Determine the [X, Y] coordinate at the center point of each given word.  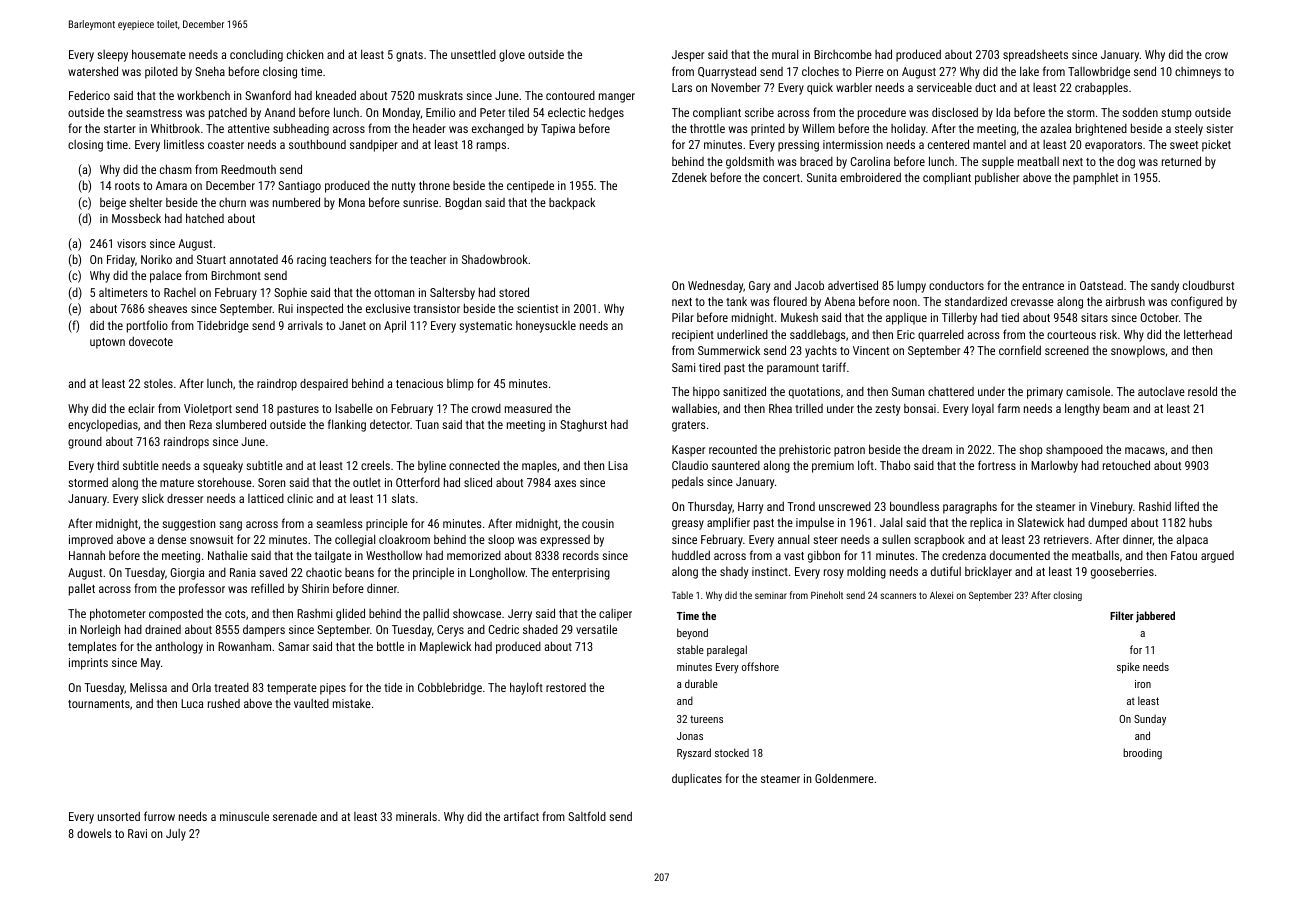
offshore [760, 666]
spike [1128, 668]
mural [785, 54]
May [150, 664]
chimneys [1198, 73]
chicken [305, 54]
